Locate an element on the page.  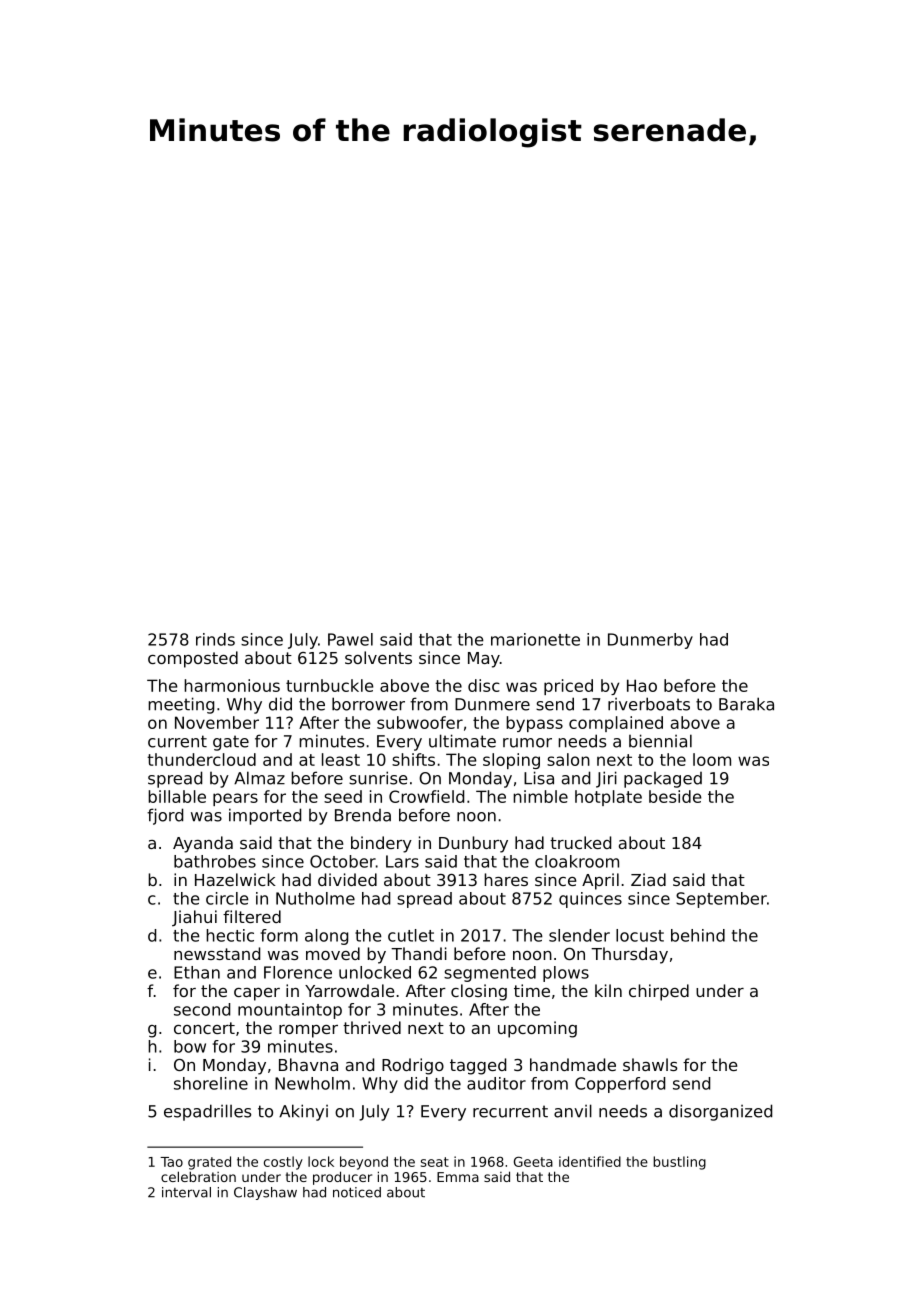
May is located at coordinates (484, 660).
